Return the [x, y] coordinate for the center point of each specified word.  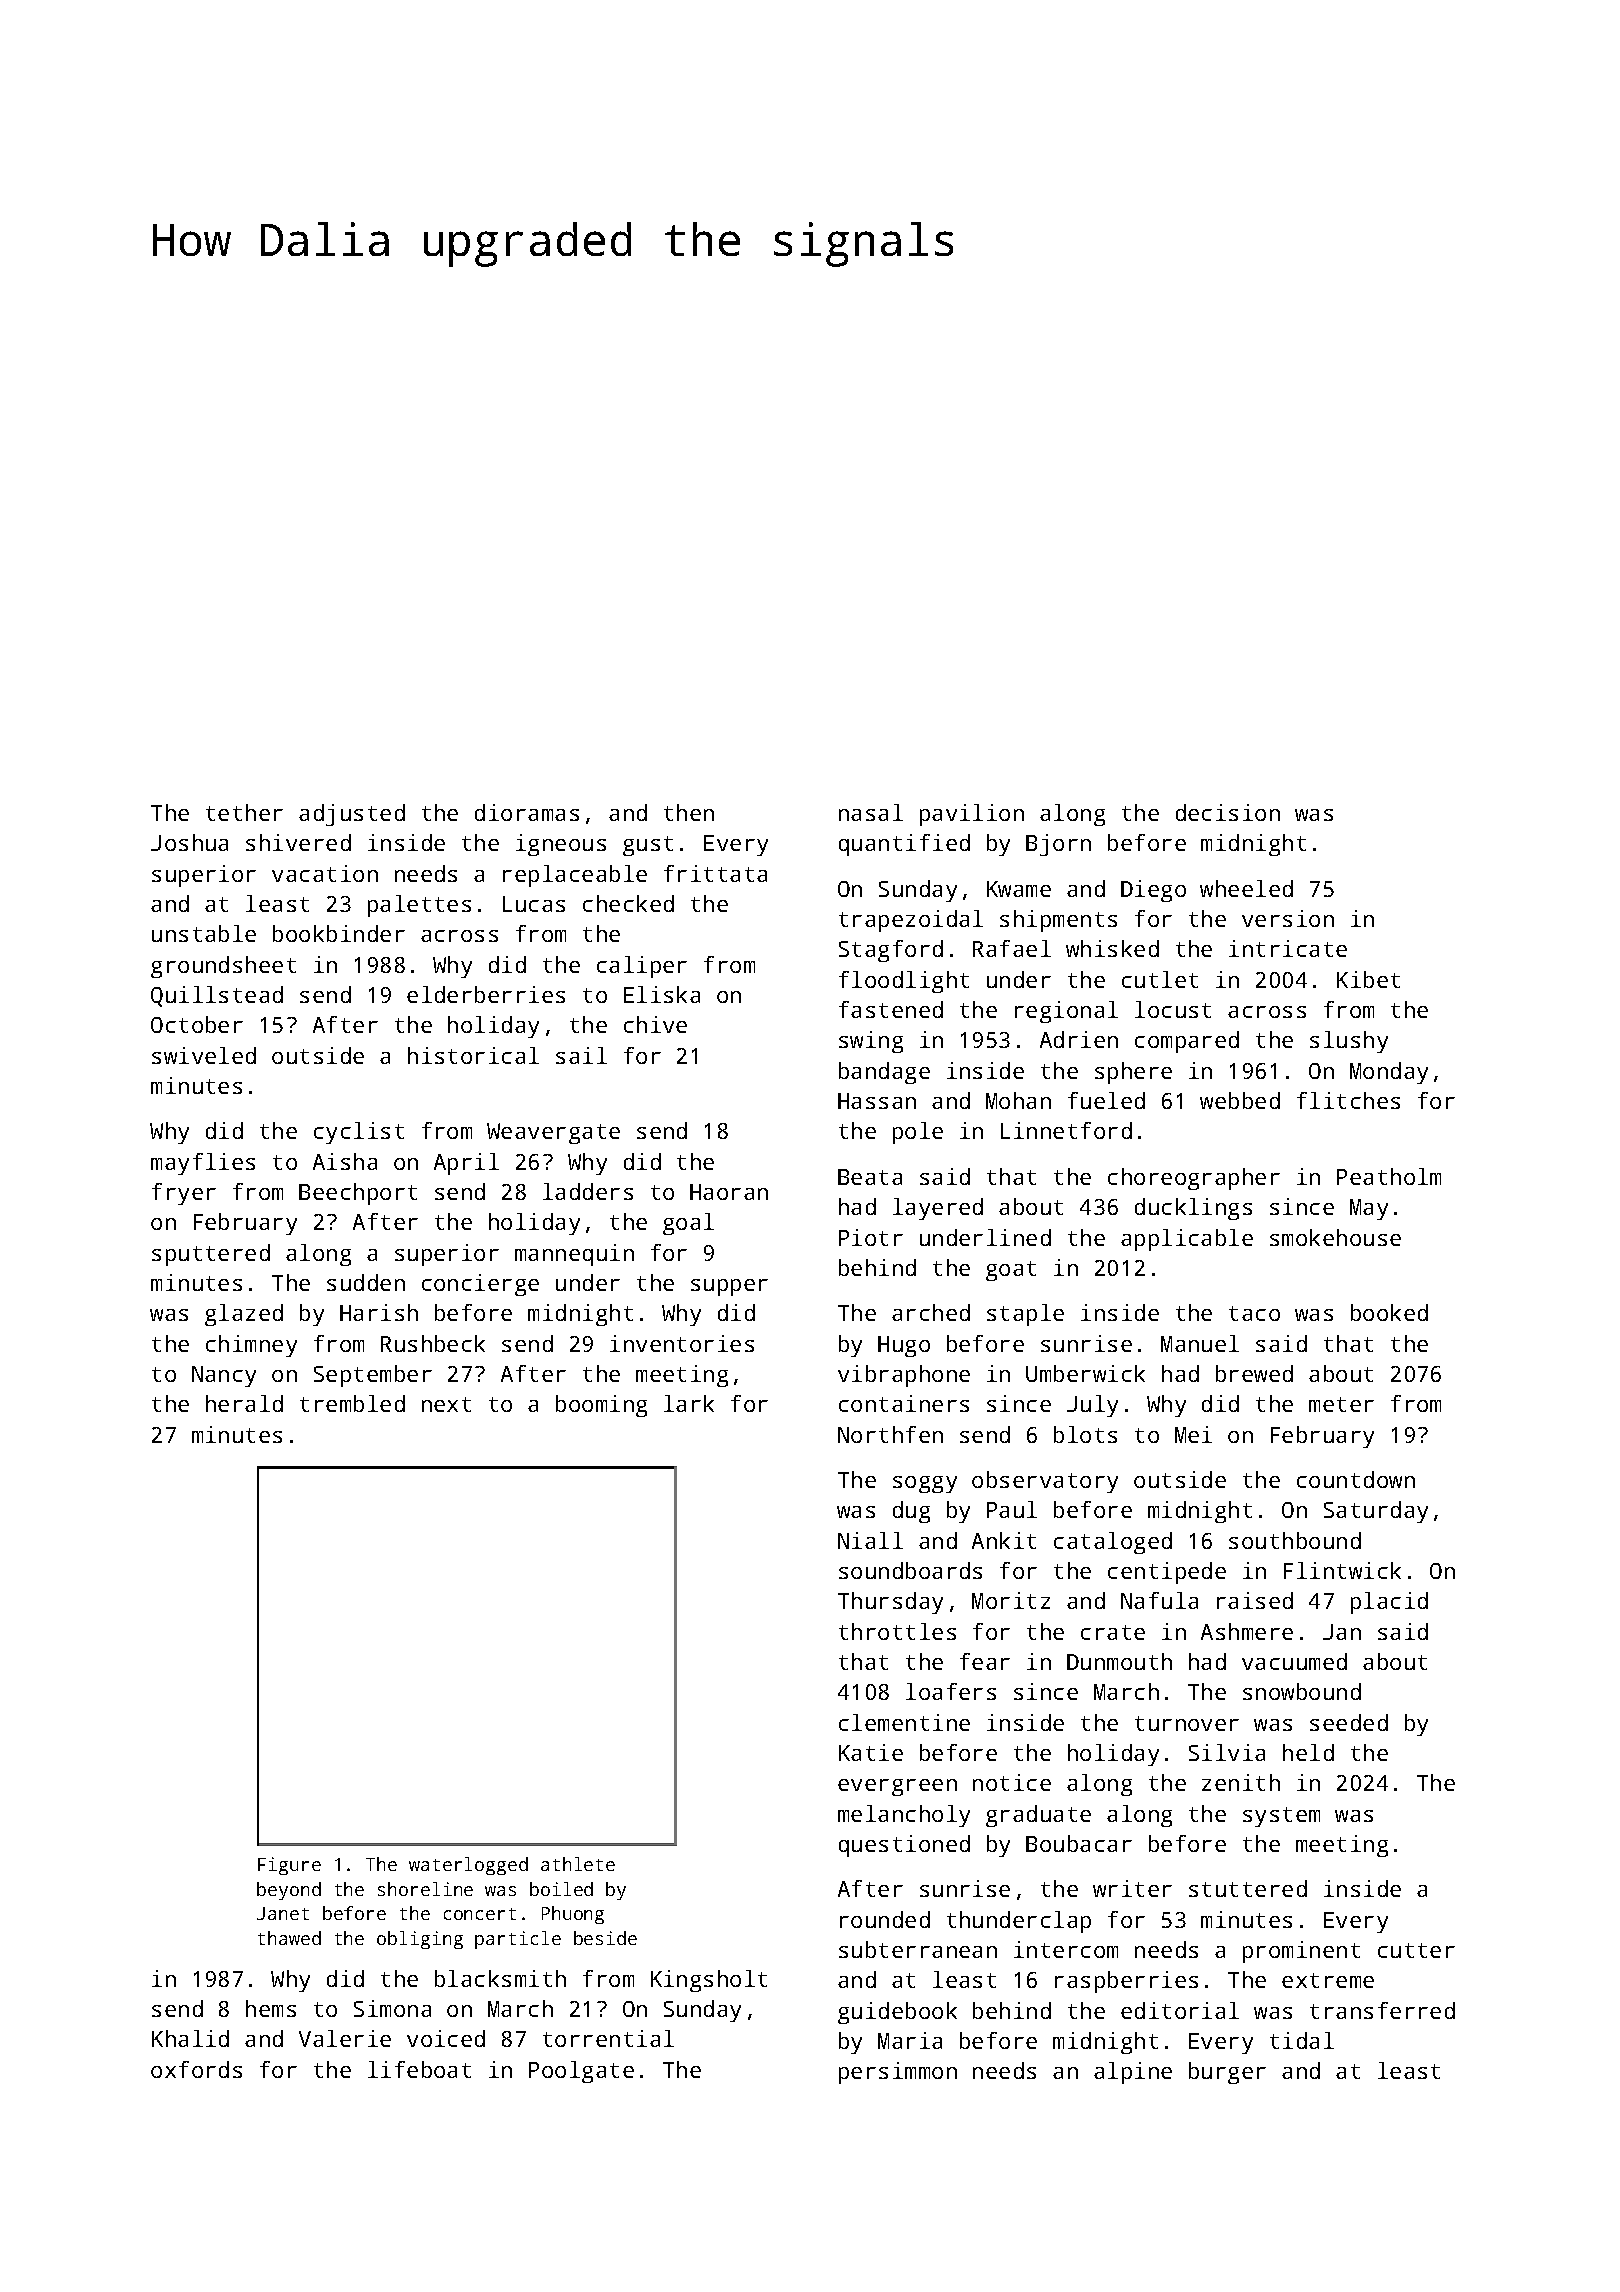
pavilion [972, 815]
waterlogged [468, 1866]
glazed [244, 1315]
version [1288, 918]
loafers [951, 1691]
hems [271, 2008]
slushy [1349, 1042]
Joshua [189, 842]
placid [1389, 1603]
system [1281, 1817]
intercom [1066, 1949]
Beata [870, 1177]
